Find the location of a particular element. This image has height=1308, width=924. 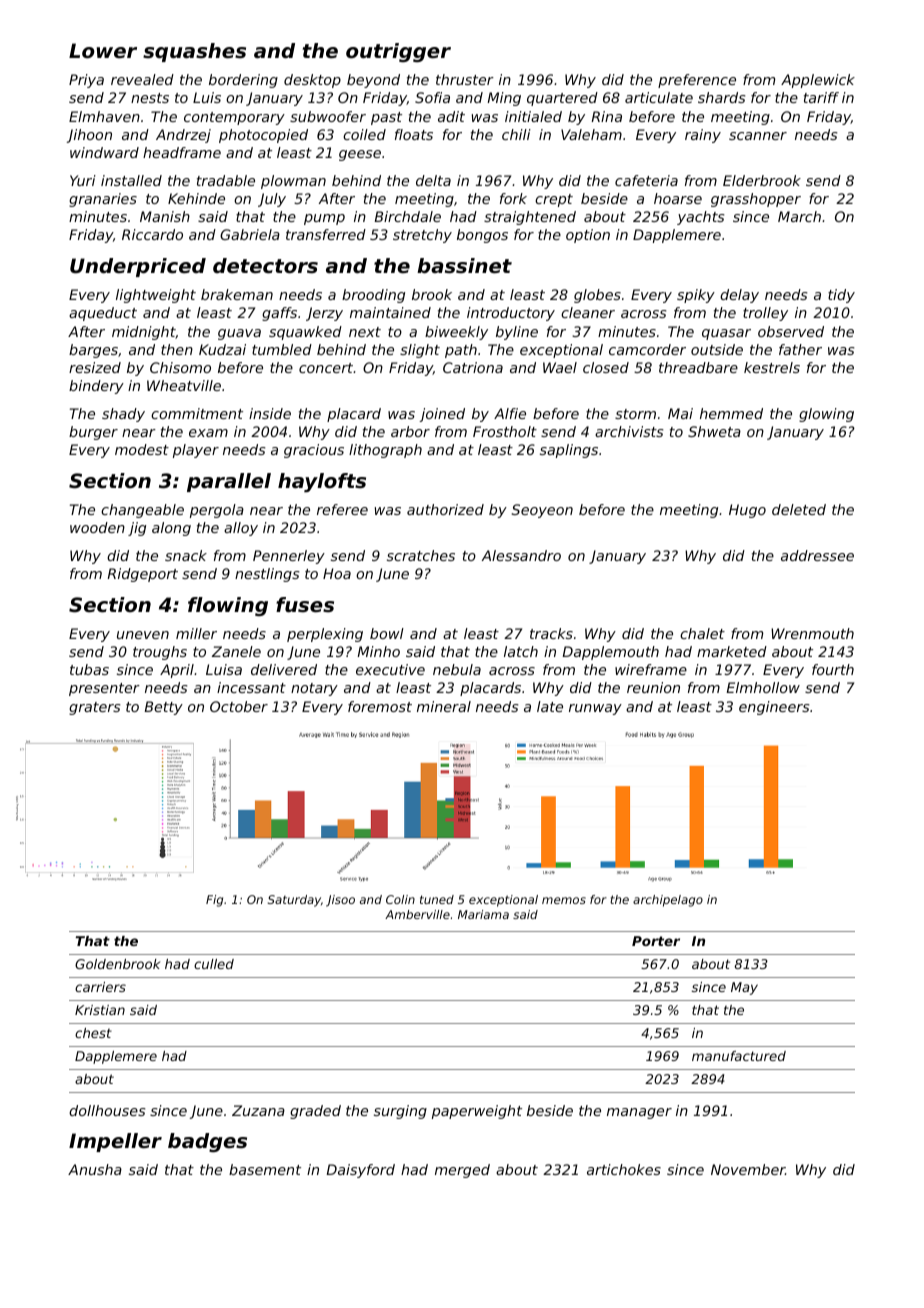

runway is located at coordinates (595, 709).
